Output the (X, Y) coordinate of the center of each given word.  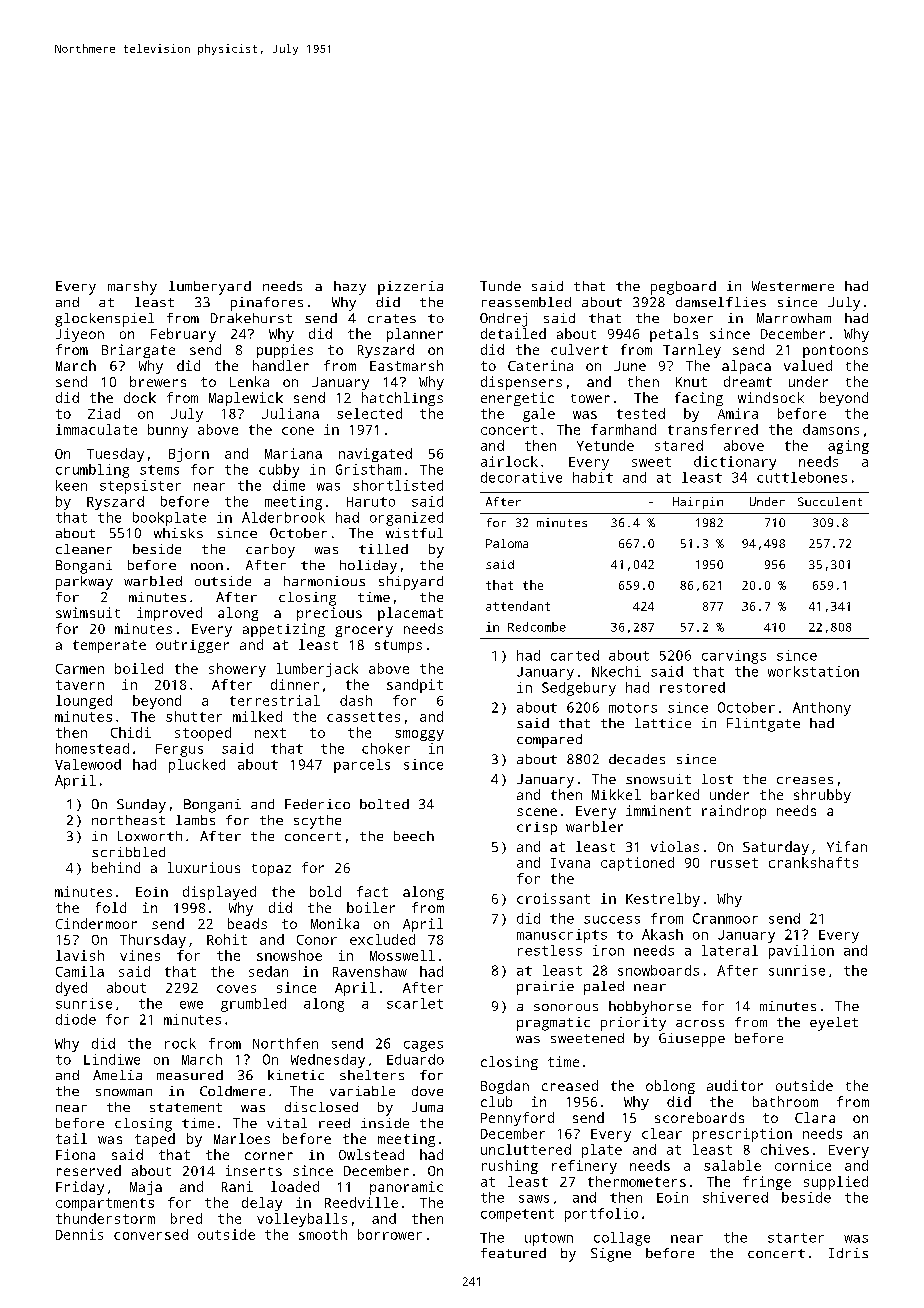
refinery (584, 1167)
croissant (553, 898)
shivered (735, 1197)
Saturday (776, 848)
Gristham (368, 469)
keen (71, 485)
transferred (713, 429)
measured (190, 1075)
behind (116, 867)
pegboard (683, 288)
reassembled (526, 302)
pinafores (267, 304)
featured (513, 1253)
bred (186, 1218)
